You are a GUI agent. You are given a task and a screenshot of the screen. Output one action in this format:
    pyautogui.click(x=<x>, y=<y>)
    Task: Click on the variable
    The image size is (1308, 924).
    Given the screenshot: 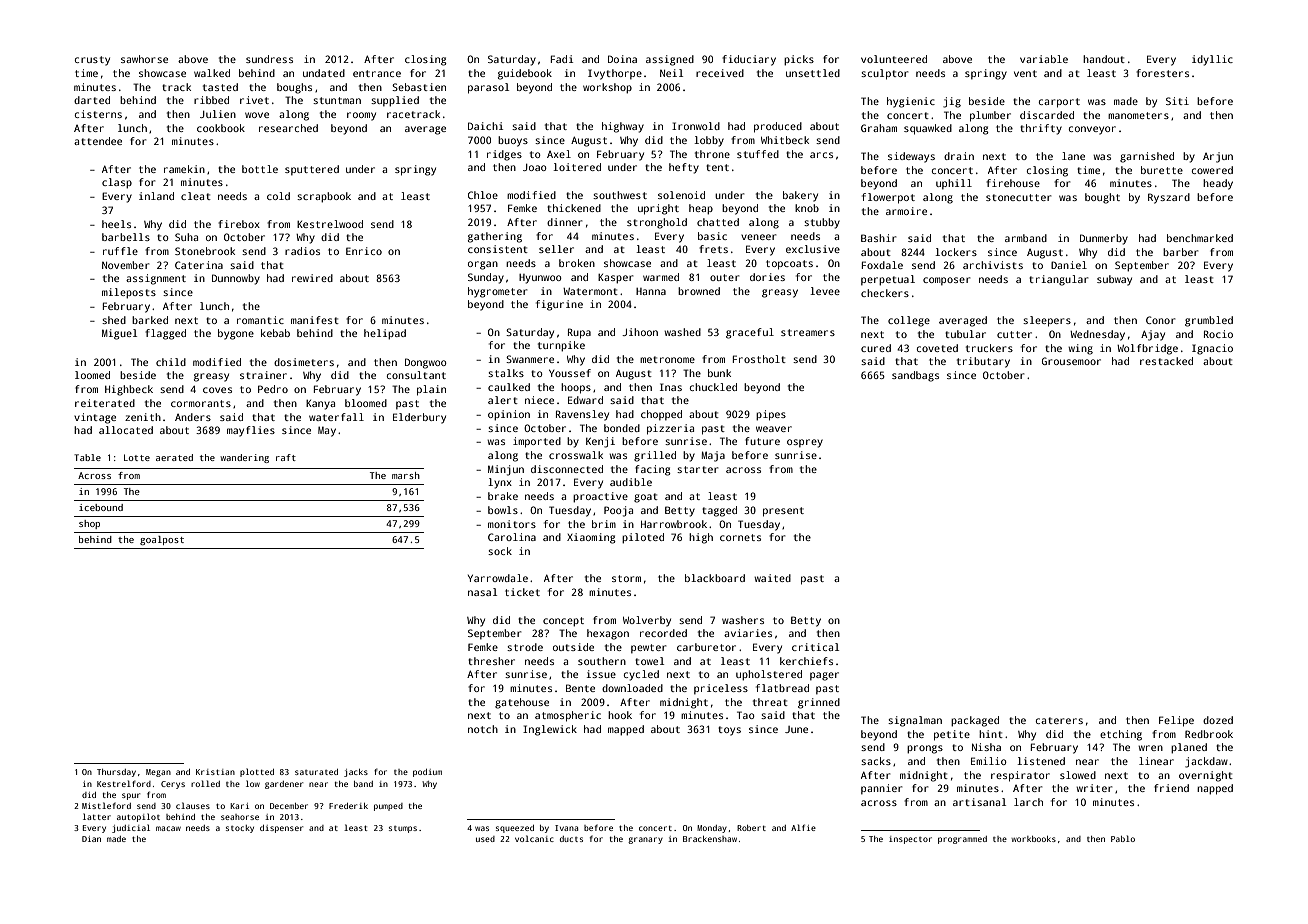 What is the action you would take?
    pyautogui.click(x=1044, y=59)
